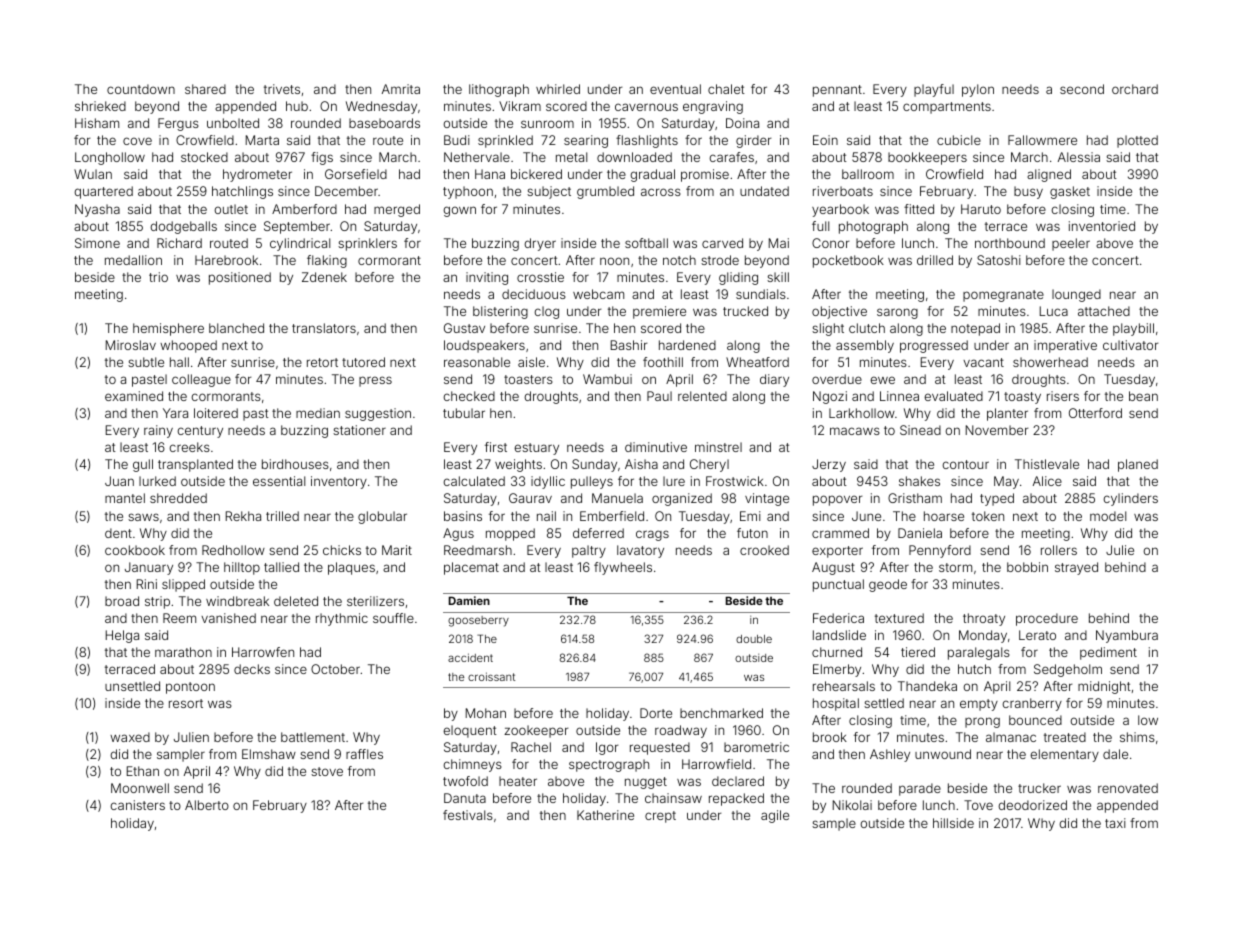 The image size is (1233, 952). I want to click on nugget, so click(646, 783).
